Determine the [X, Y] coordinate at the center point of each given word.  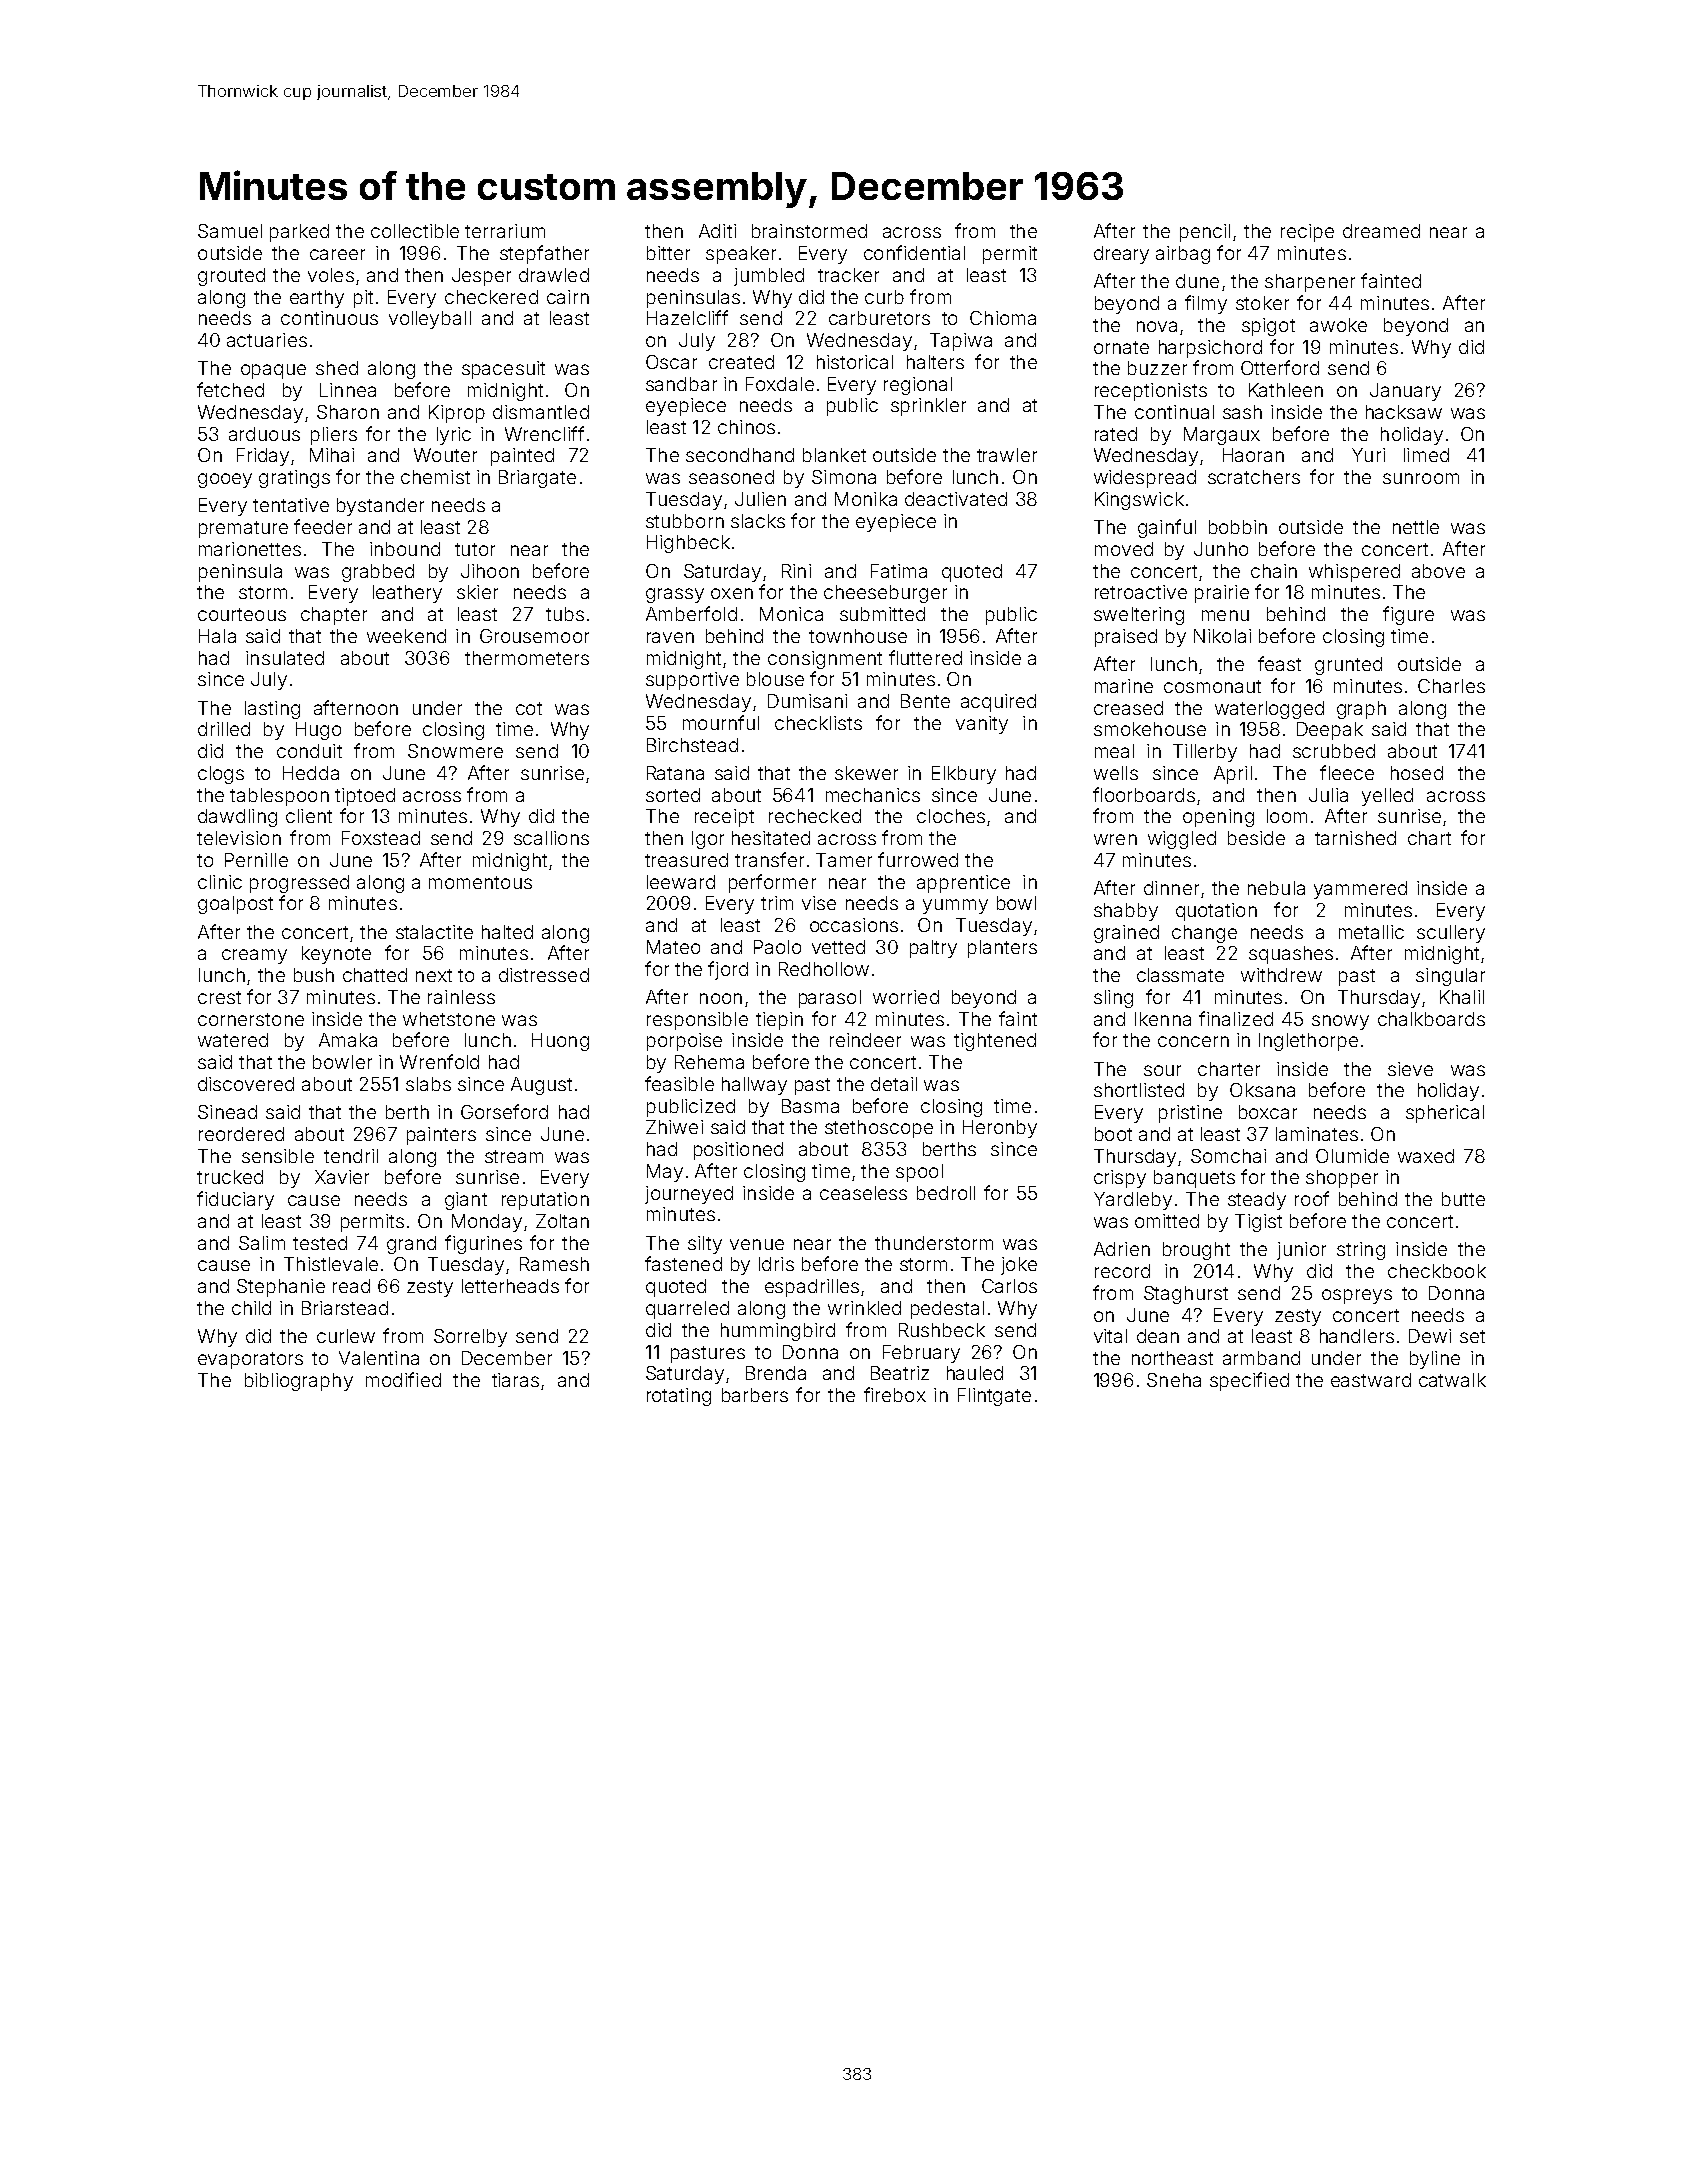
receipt [724, 818]
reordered [241, 1134]
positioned [738, 1151]
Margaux [1222, 436]
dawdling [237, 818]
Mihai [332, 455]
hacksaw [1404, 412]
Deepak [1330, 731]
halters [935, 362]
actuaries [267, 340]
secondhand [740, 455]
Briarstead [345, 1308]
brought [1196, 1251]
